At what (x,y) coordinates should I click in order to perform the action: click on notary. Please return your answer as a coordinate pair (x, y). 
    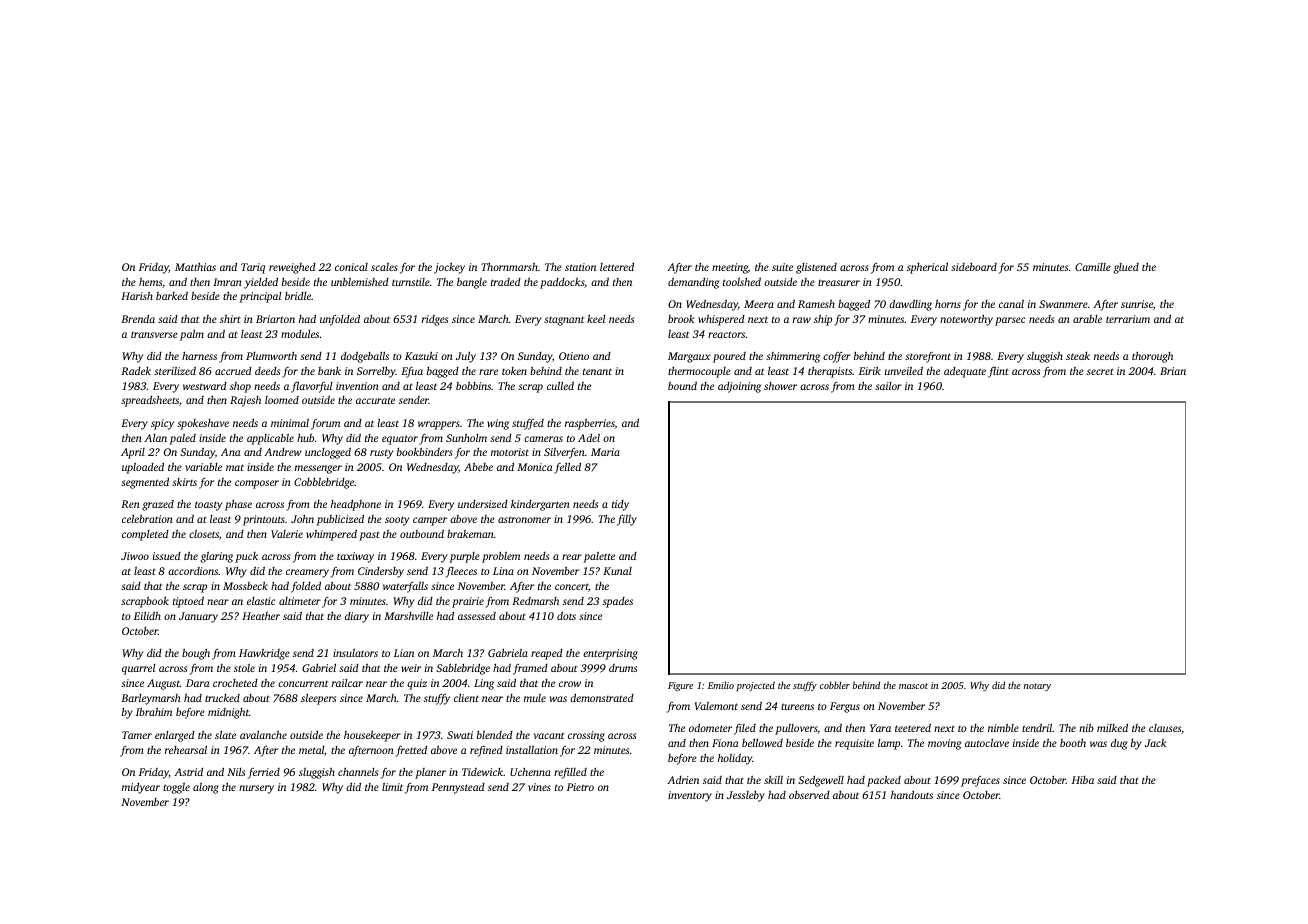
    Looking at the image, I should click on (1037, 687).
